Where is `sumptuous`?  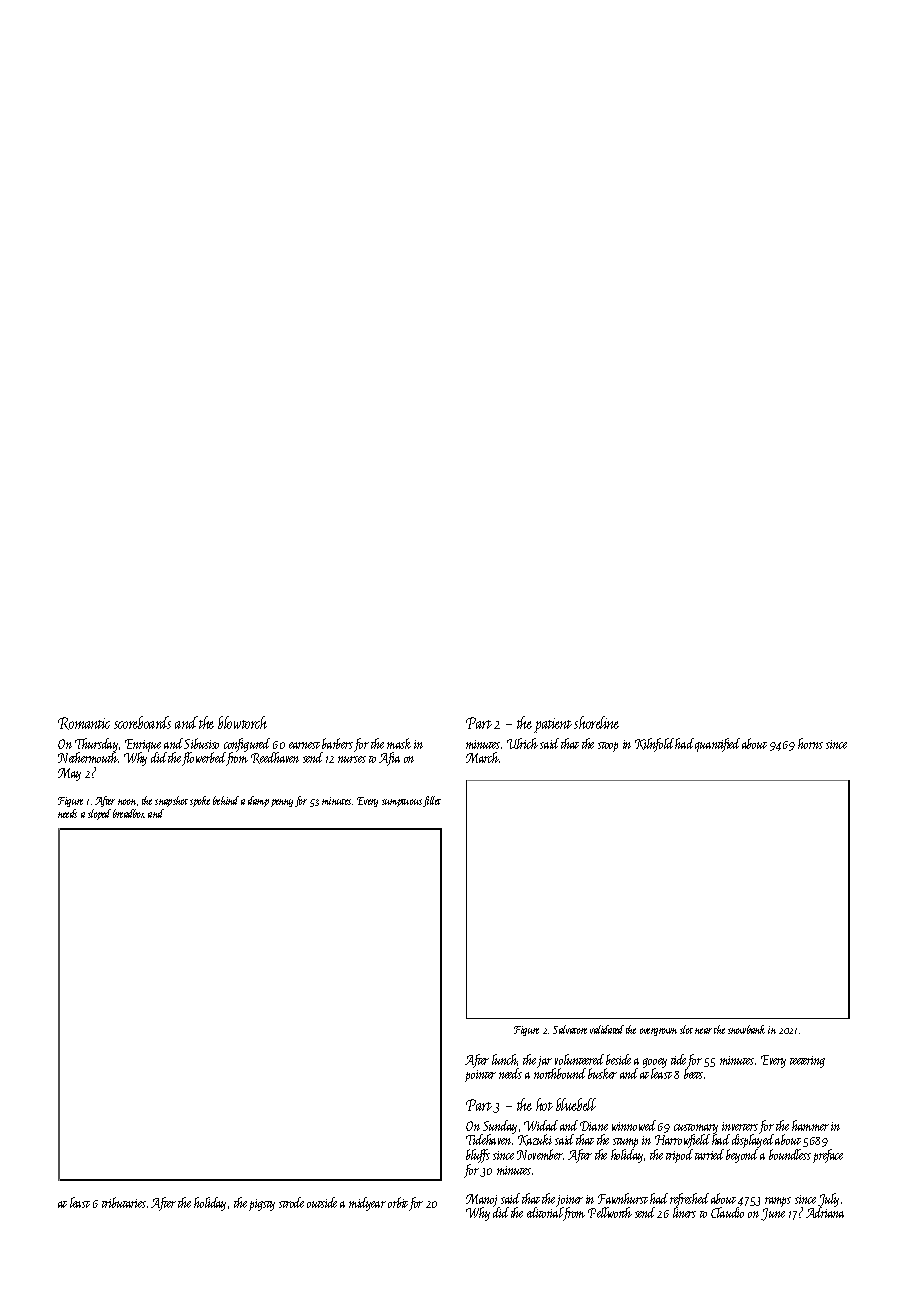
sumptuous is located at coordinates (402, 803).
